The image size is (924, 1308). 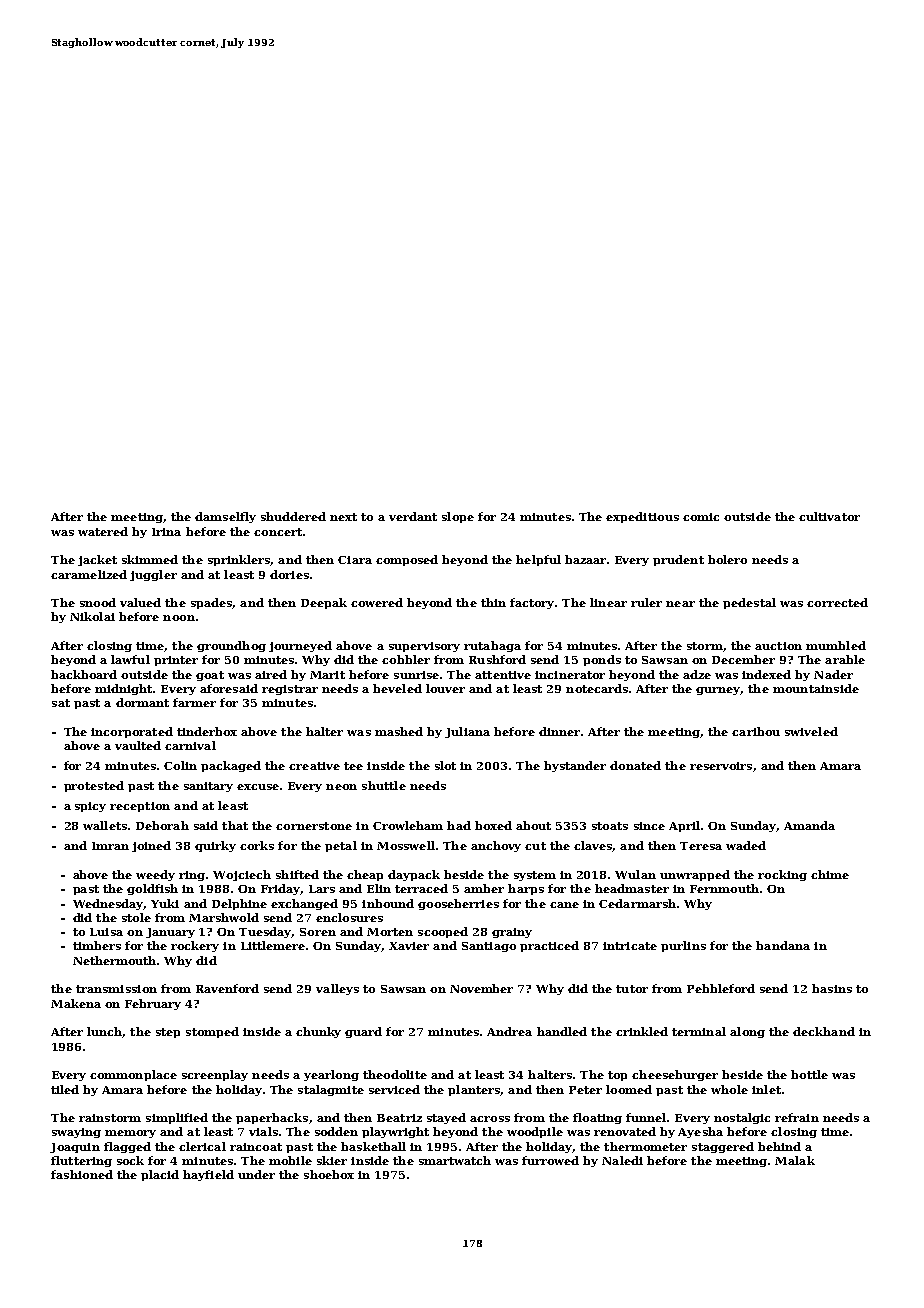 What do you see at coordinates (550, 1160) in the image?
I see `furrowed` at bounding box center [550, 1160].
